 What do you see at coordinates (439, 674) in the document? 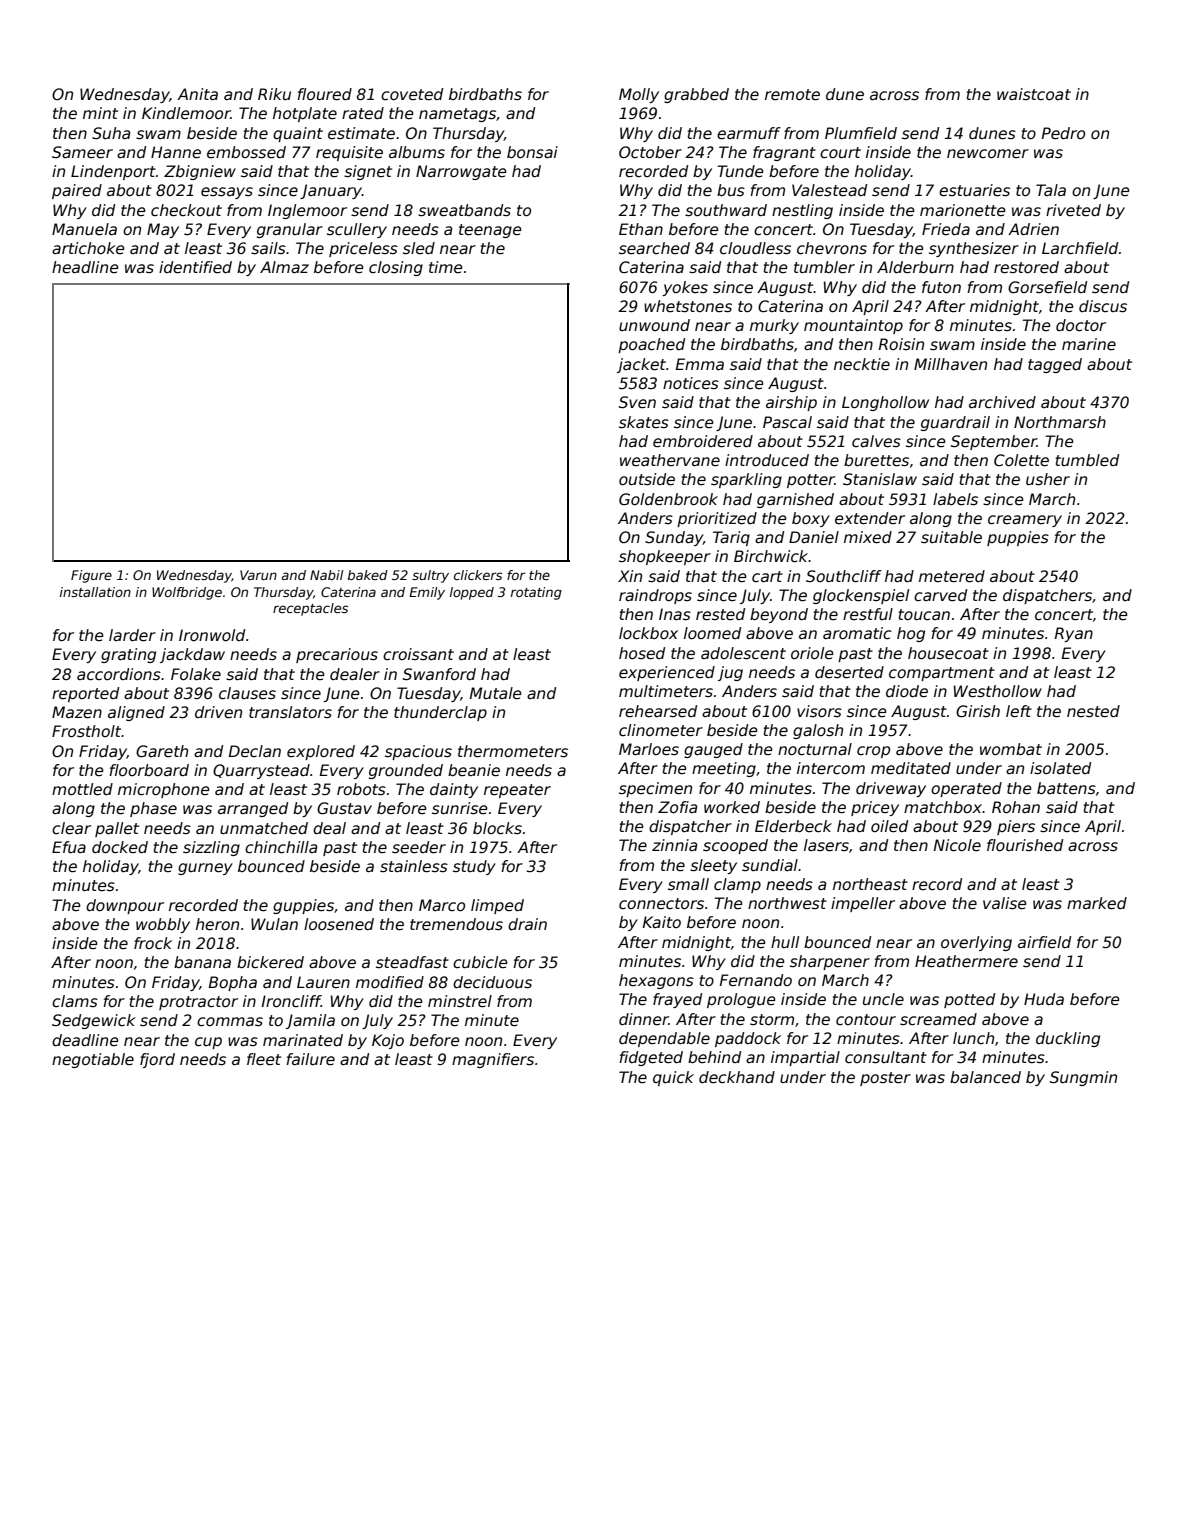
I see `Swanford` at bounding box center [439, 674].
